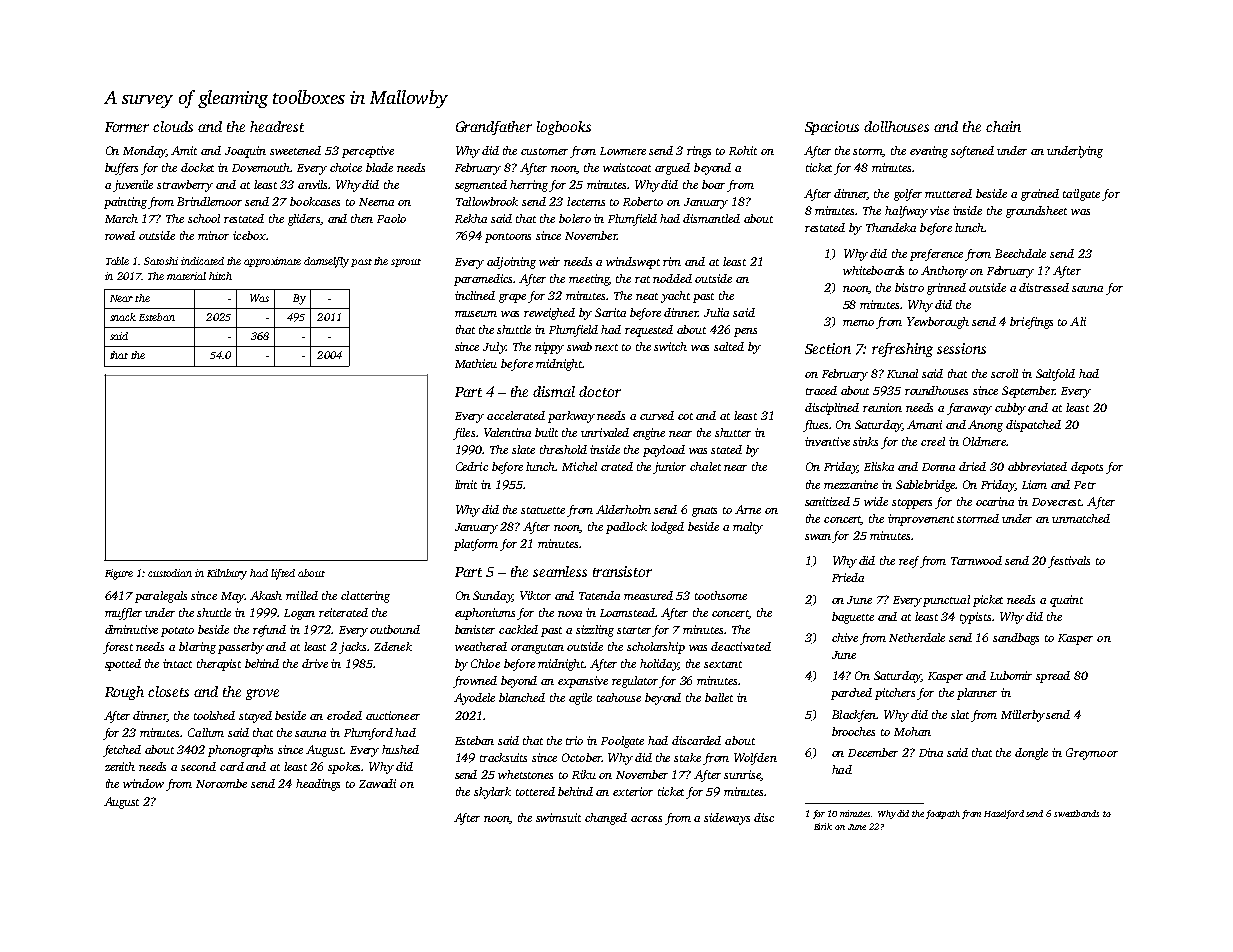 The height and width of the document is (952, 1233). I want to click on juvenile, so click(133, 186).
